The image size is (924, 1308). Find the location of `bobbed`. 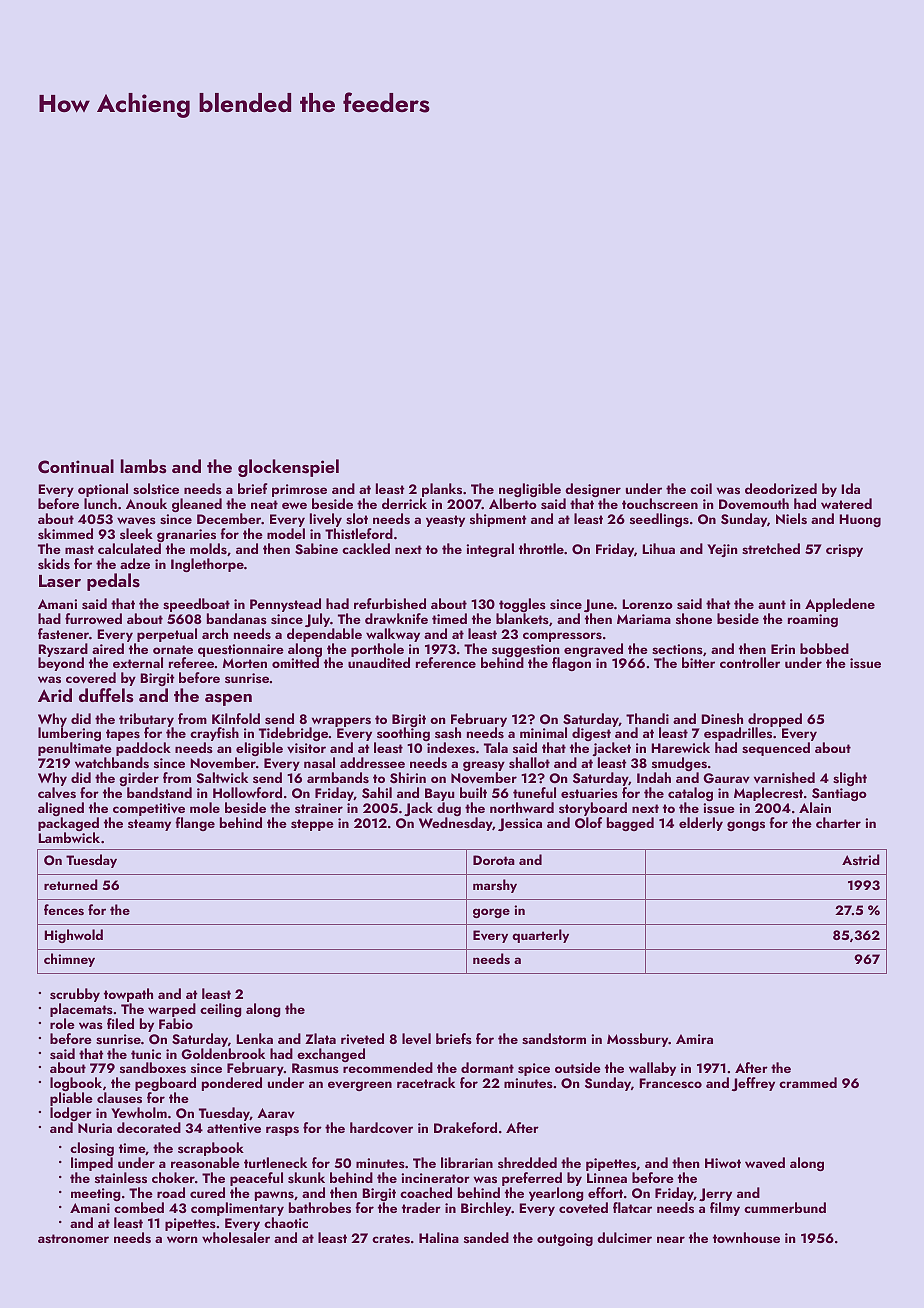

bobbed is located at coordinates (824, 648).
